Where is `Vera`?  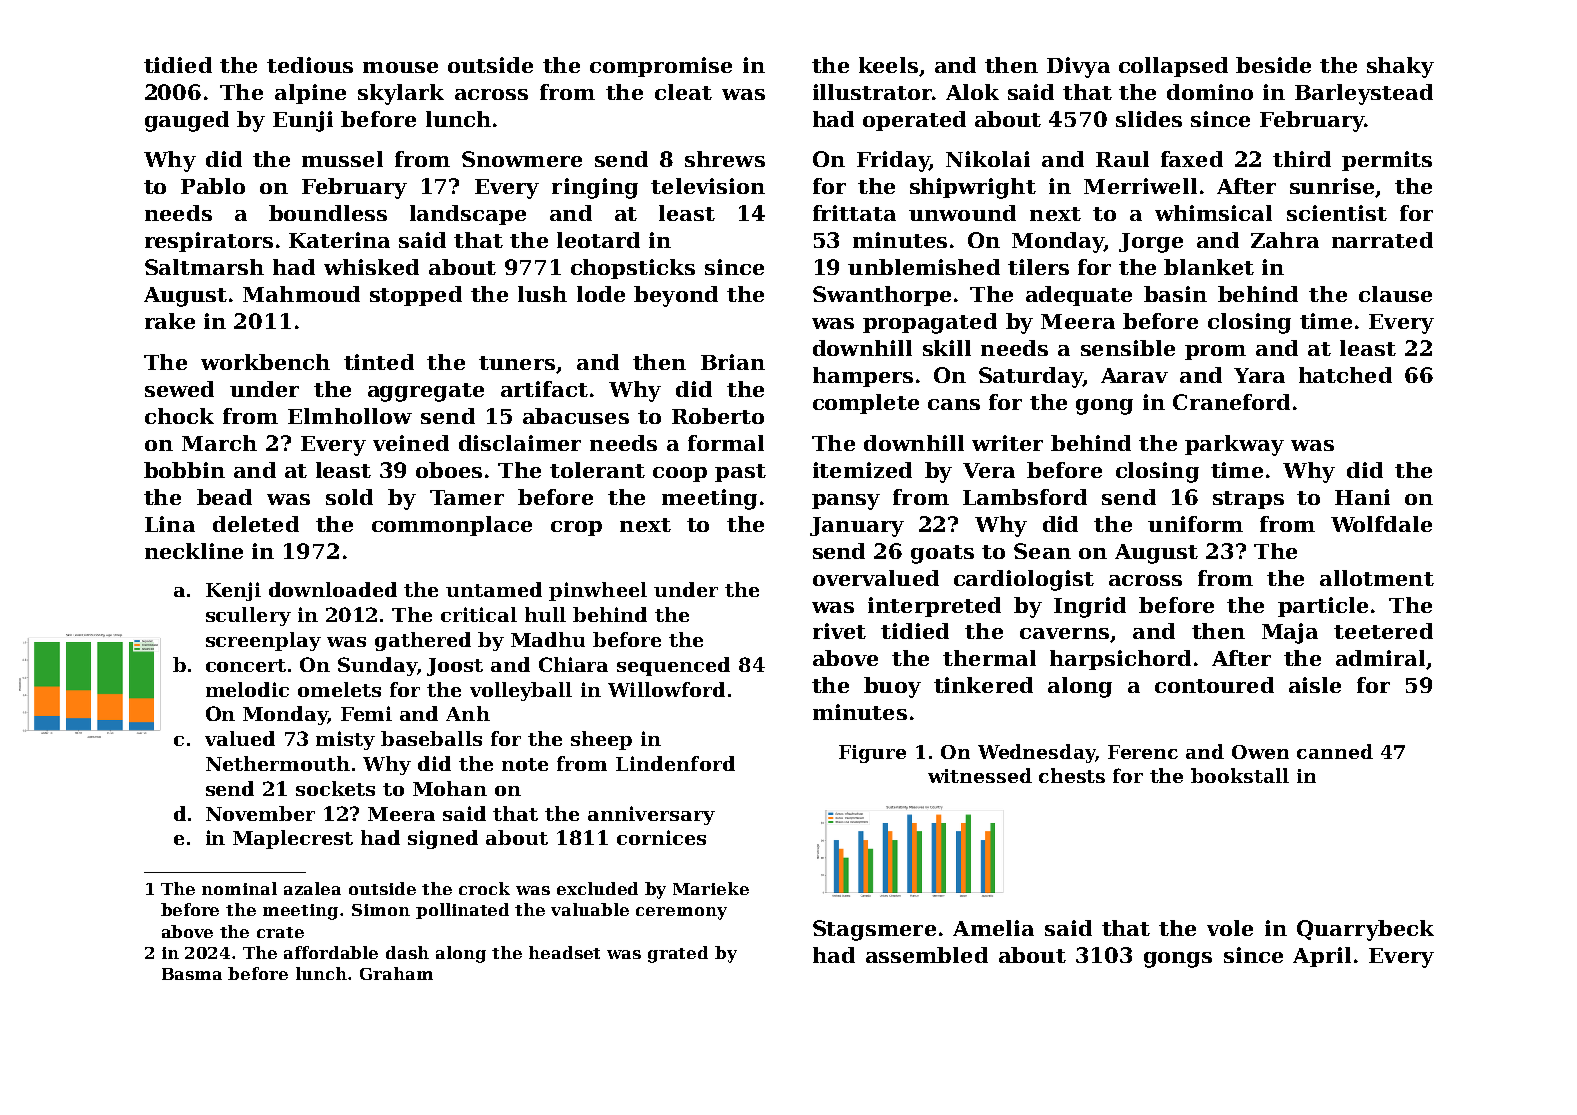
Vera is located at coordinates (989, 470).
